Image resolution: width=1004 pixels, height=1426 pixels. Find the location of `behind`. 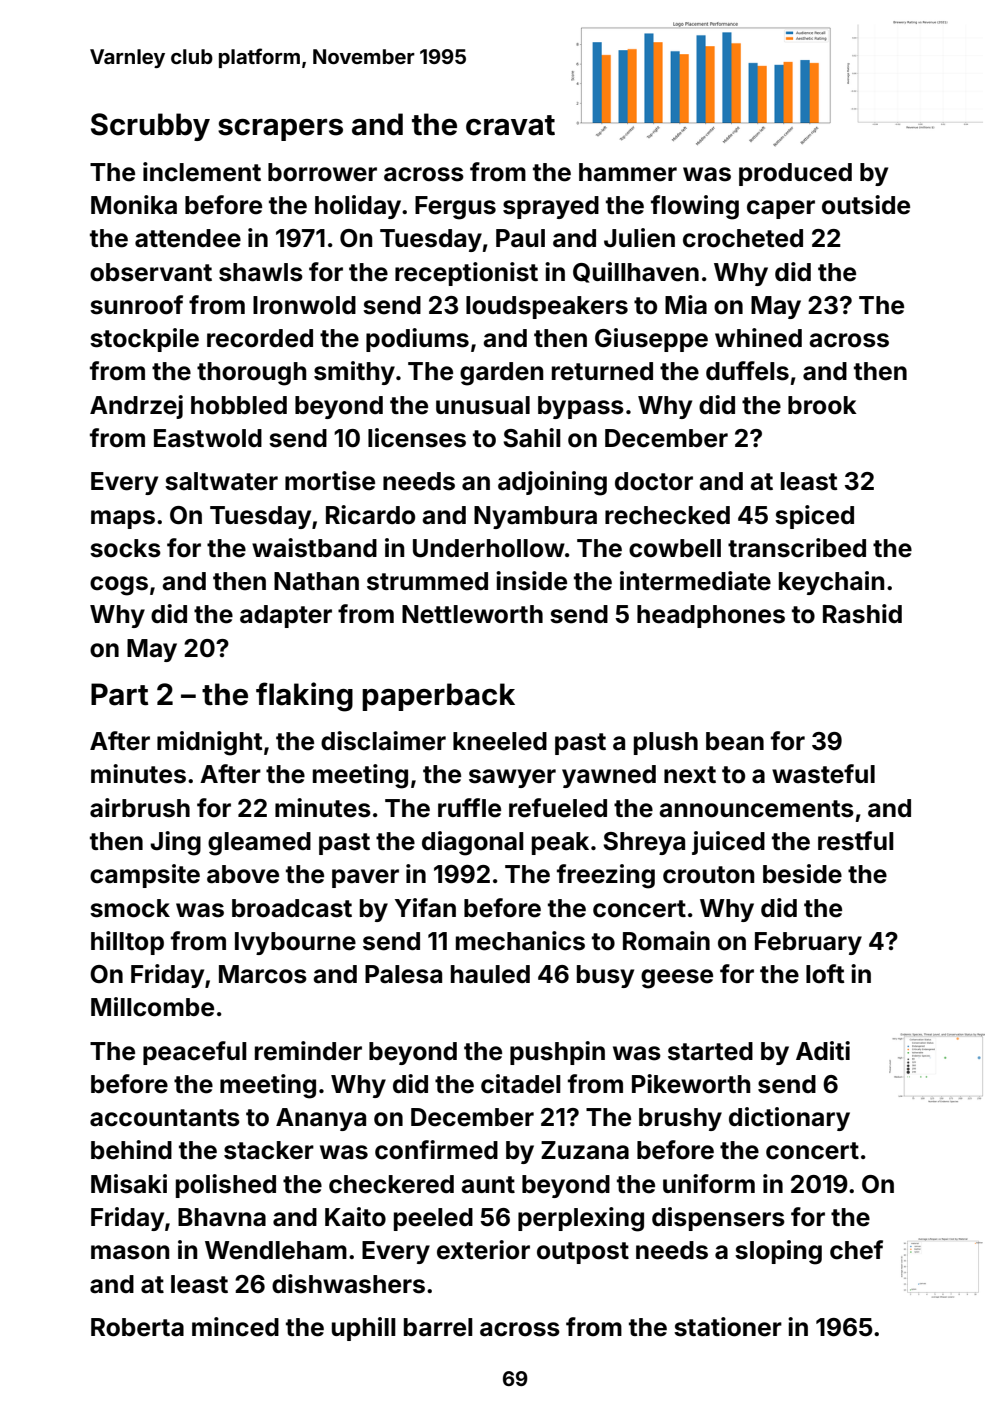

behind is located at coordinates (131, 1150).
